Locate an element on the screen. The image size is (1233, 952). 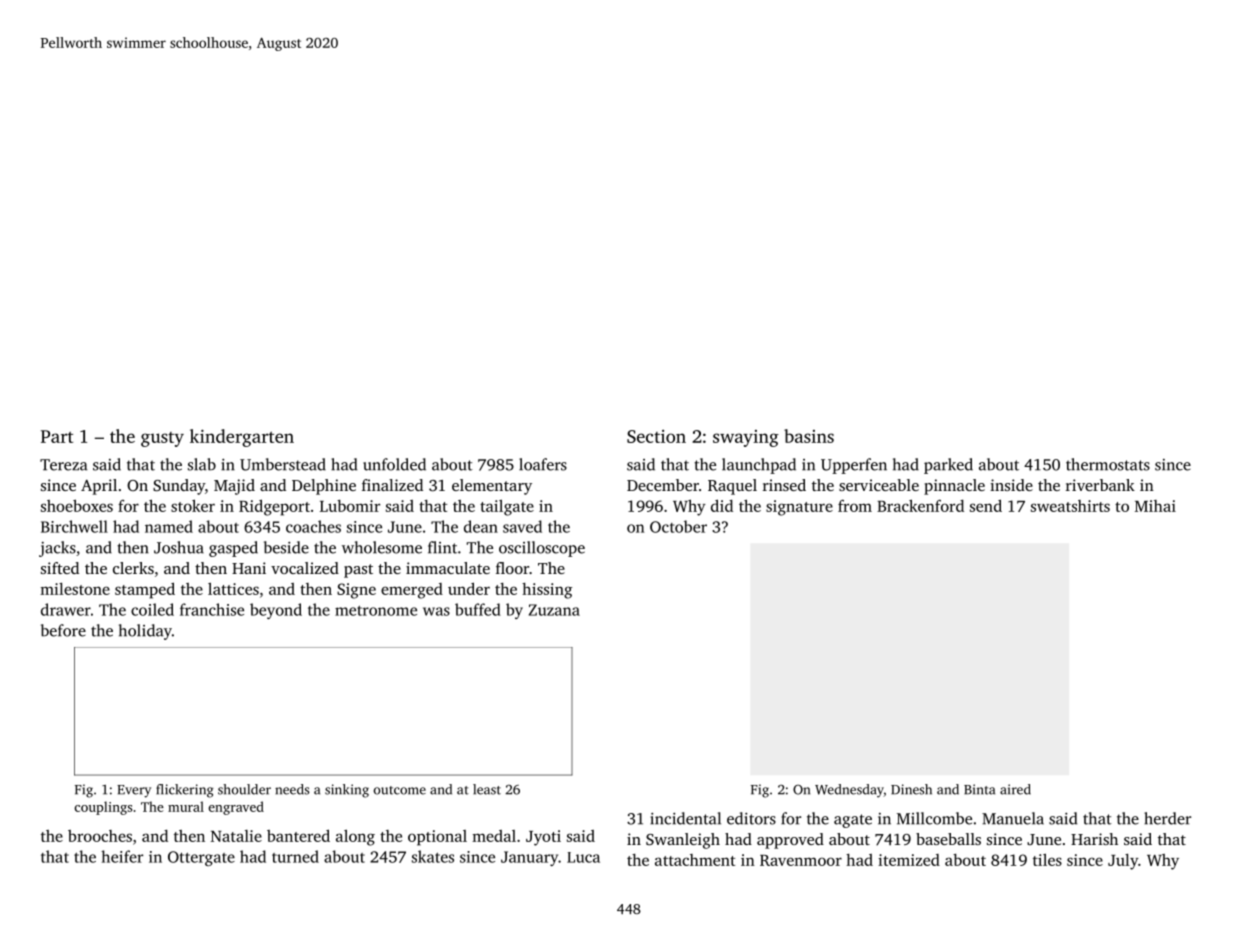
brooches is located at coordinates (100, 836).
